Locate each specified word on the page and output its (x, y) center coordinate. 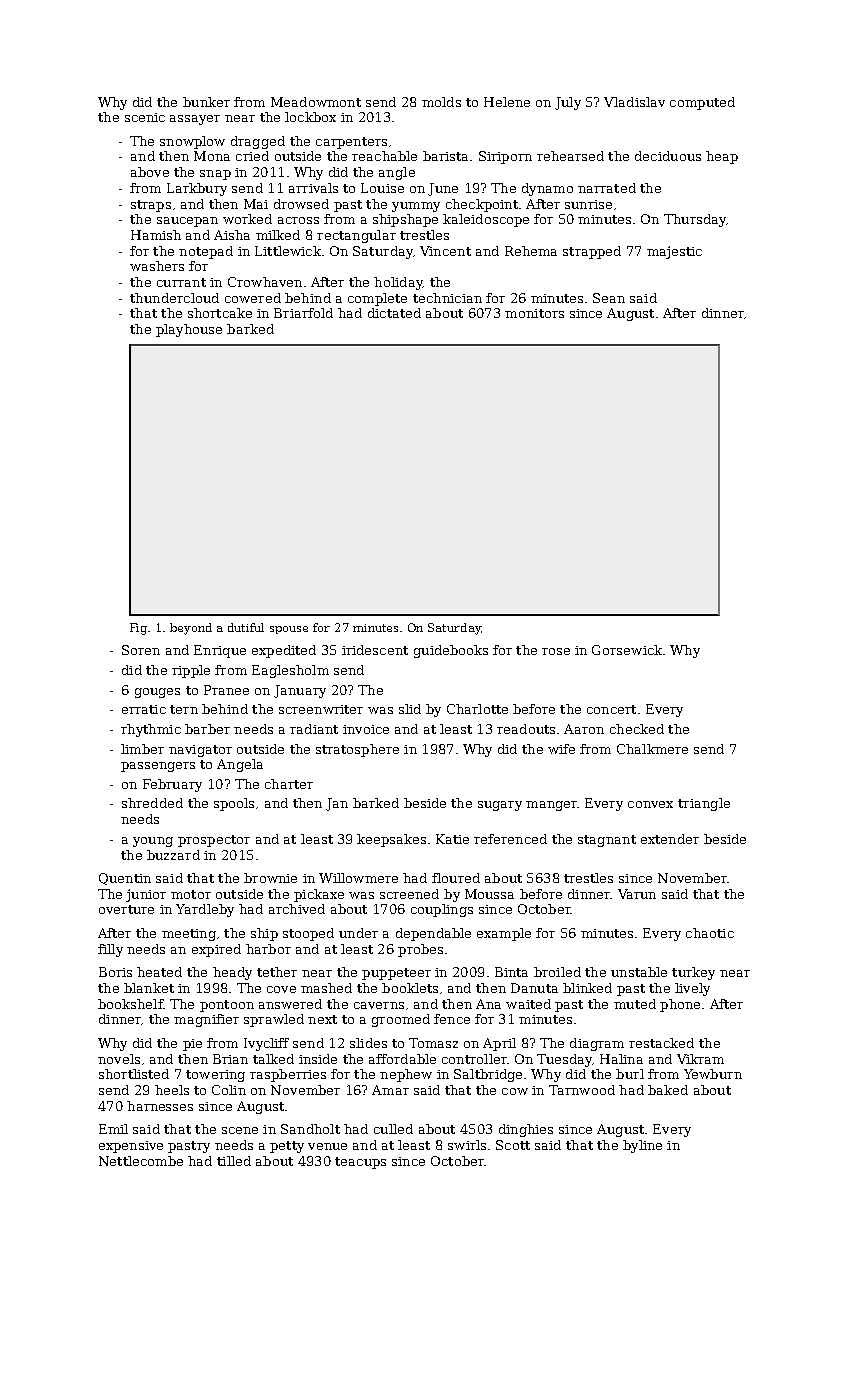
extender (670, 839)
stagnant (607, 841)
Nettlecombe (141, 1161)
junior (146, 895)
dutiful (246, 627)
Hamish (156, 235)
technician (447, 298)
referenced (510, 839)
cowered (253, 298)
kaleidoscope (486, 220)
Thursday (695, 220)
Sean (609, 298)
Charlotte (477, 709)
